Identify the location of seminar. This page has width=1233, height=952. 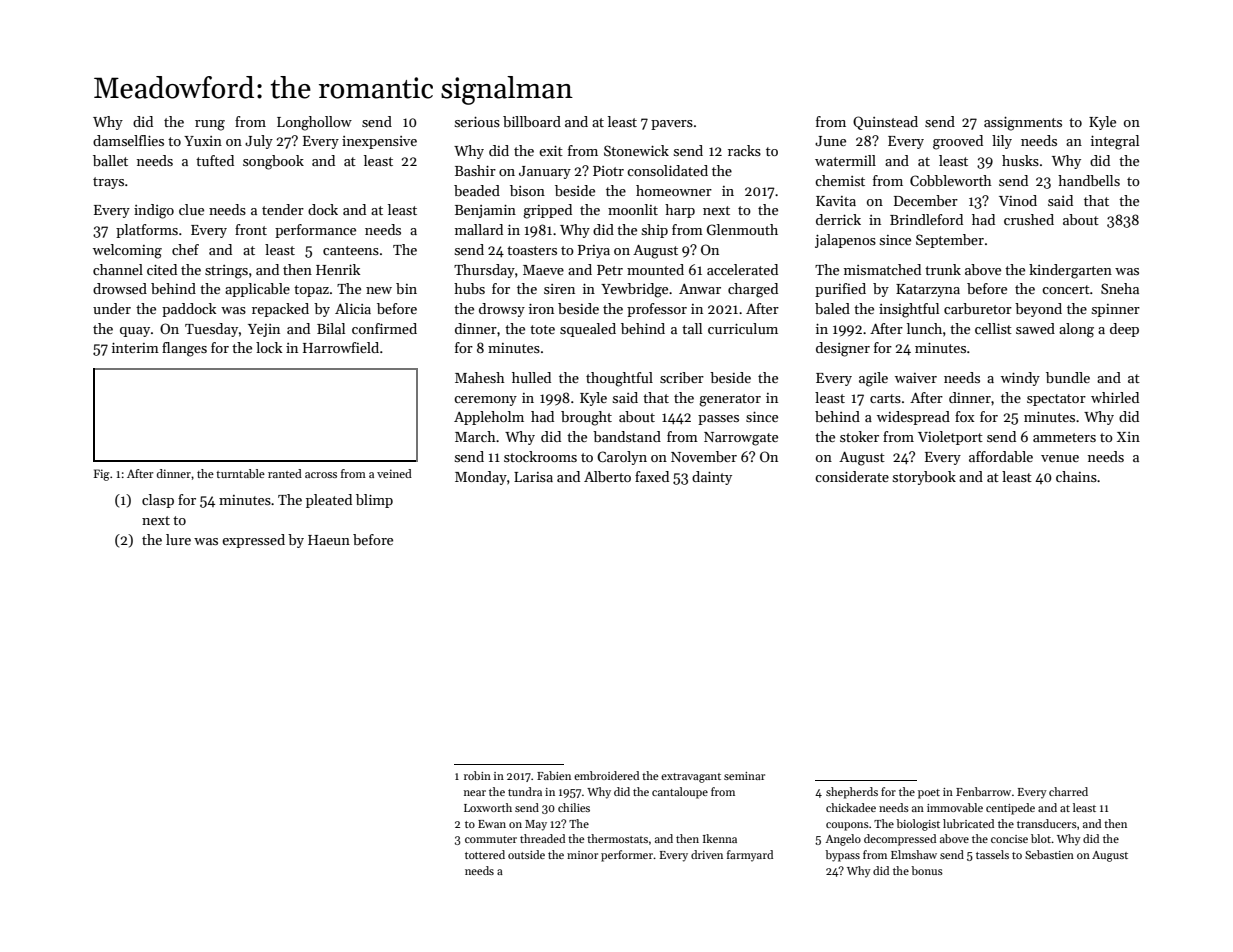
(744, 776).
